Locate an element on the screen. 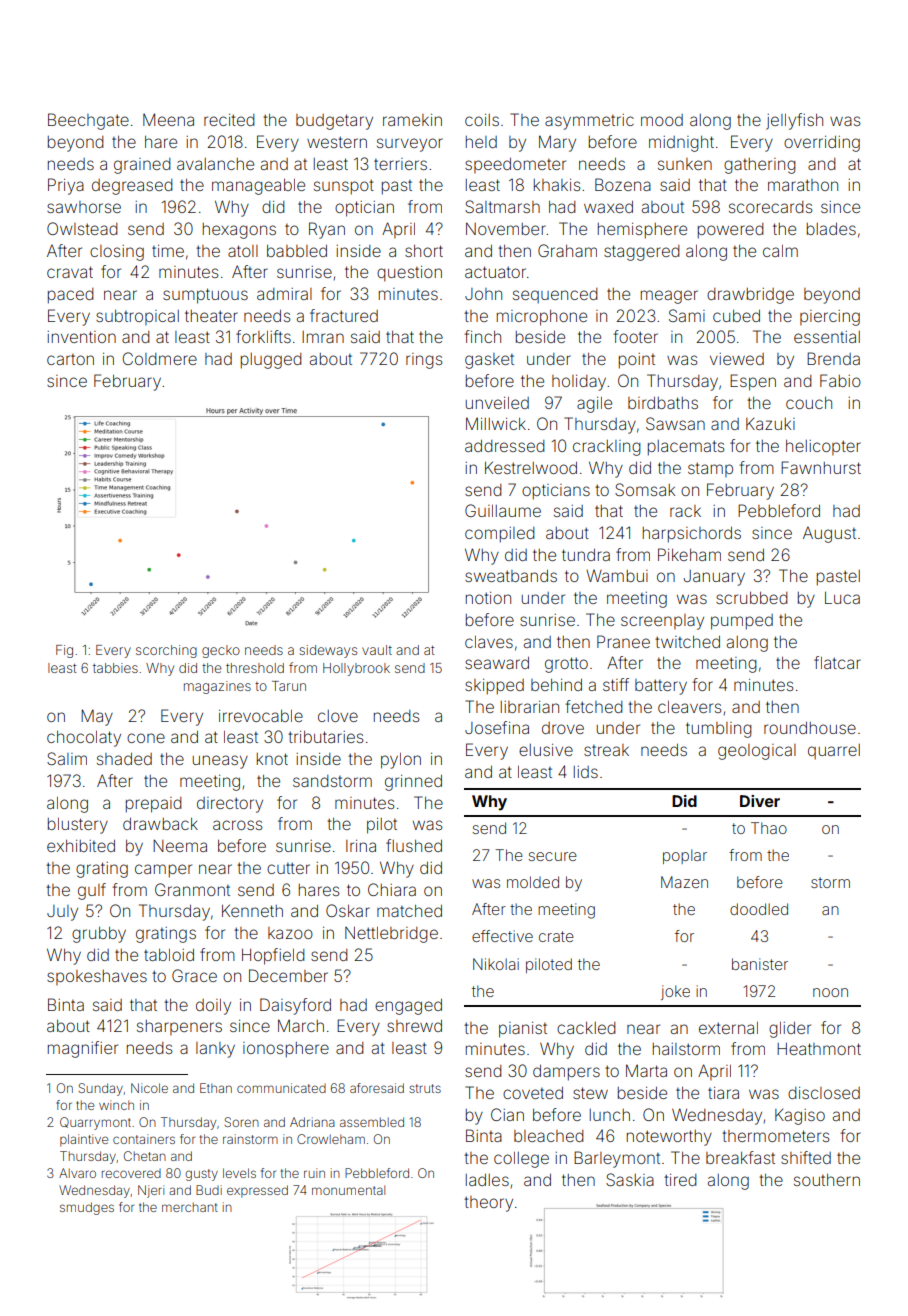  molded is located at coordinates (533, 882).
